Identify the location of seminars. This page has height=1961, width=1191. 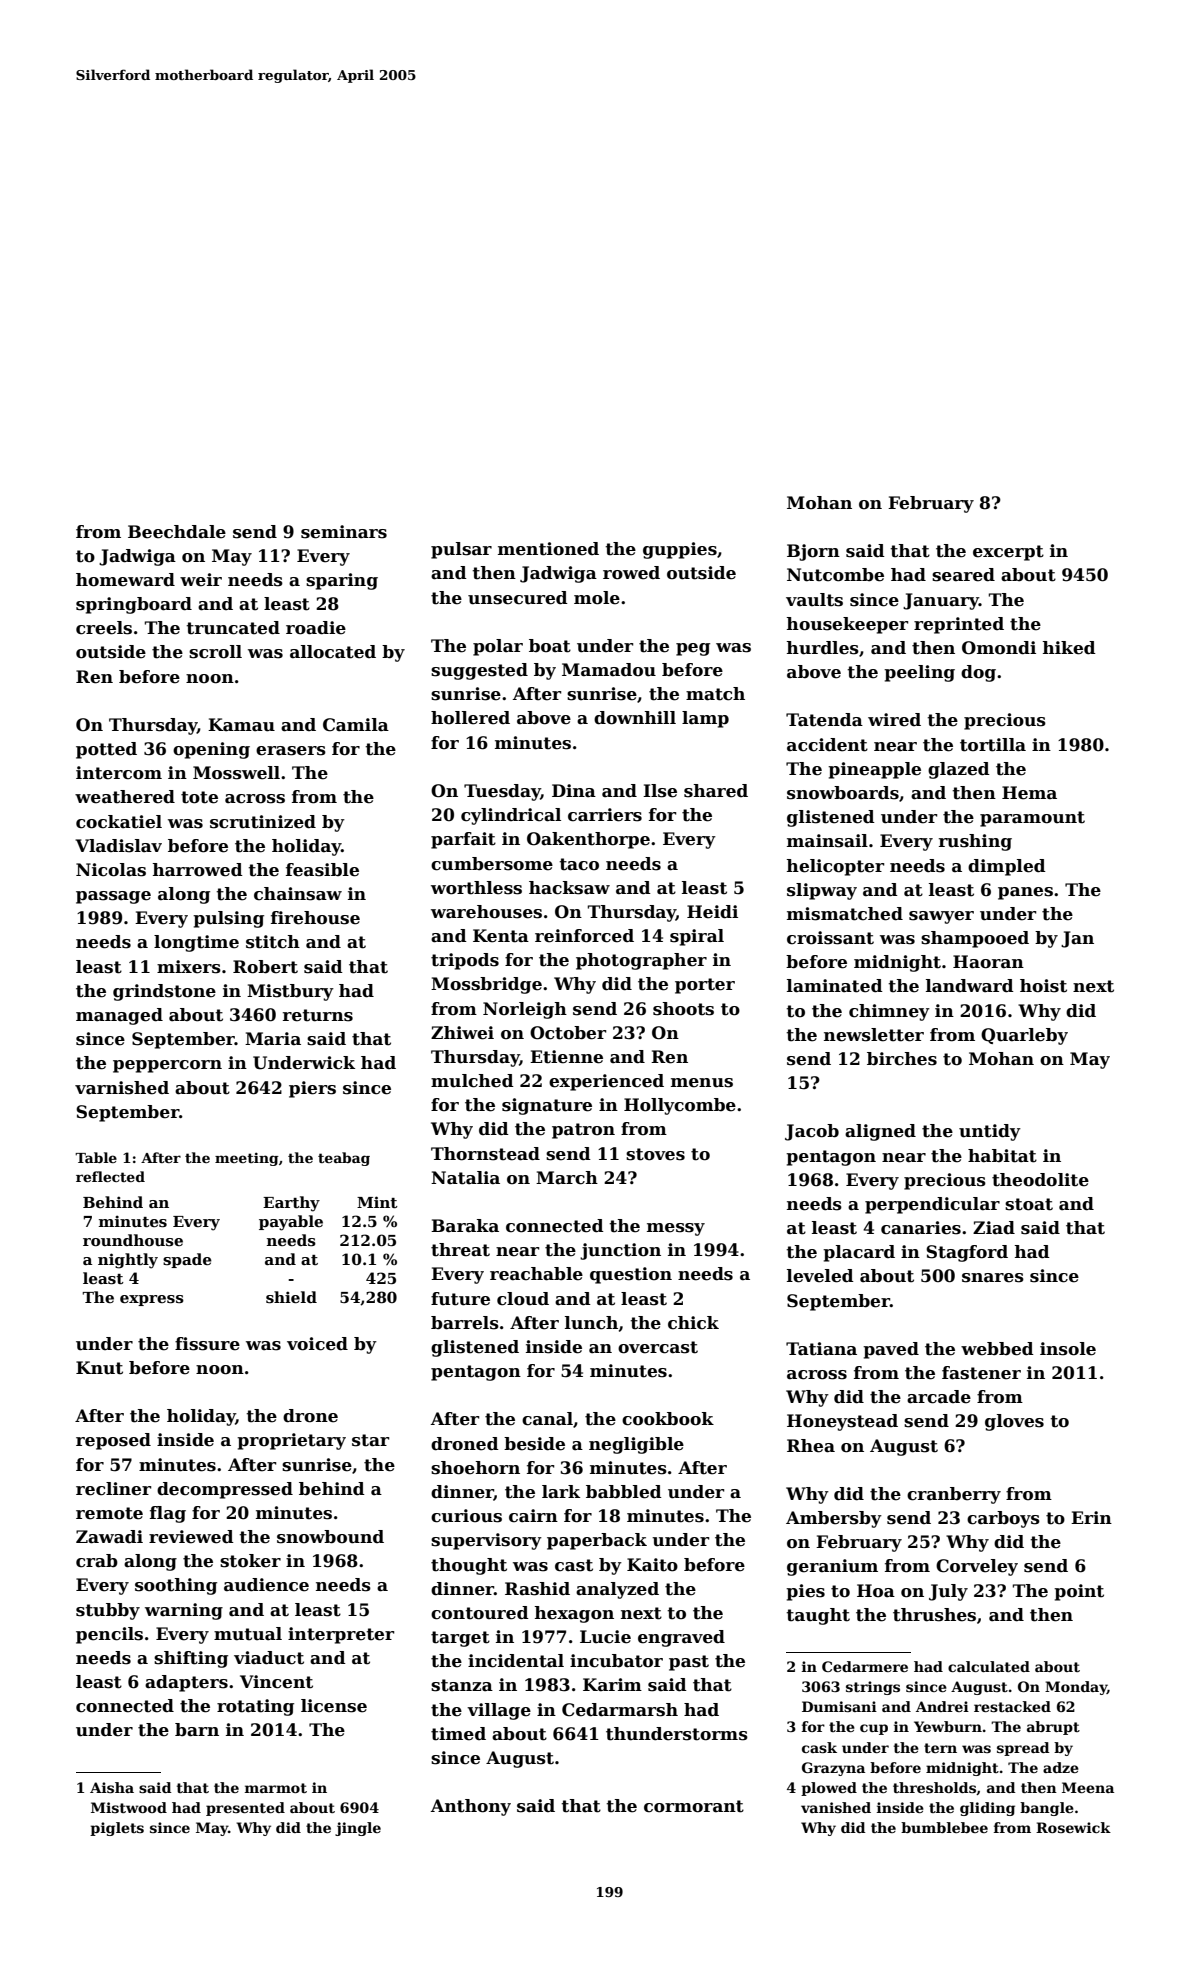
(344, 532).
